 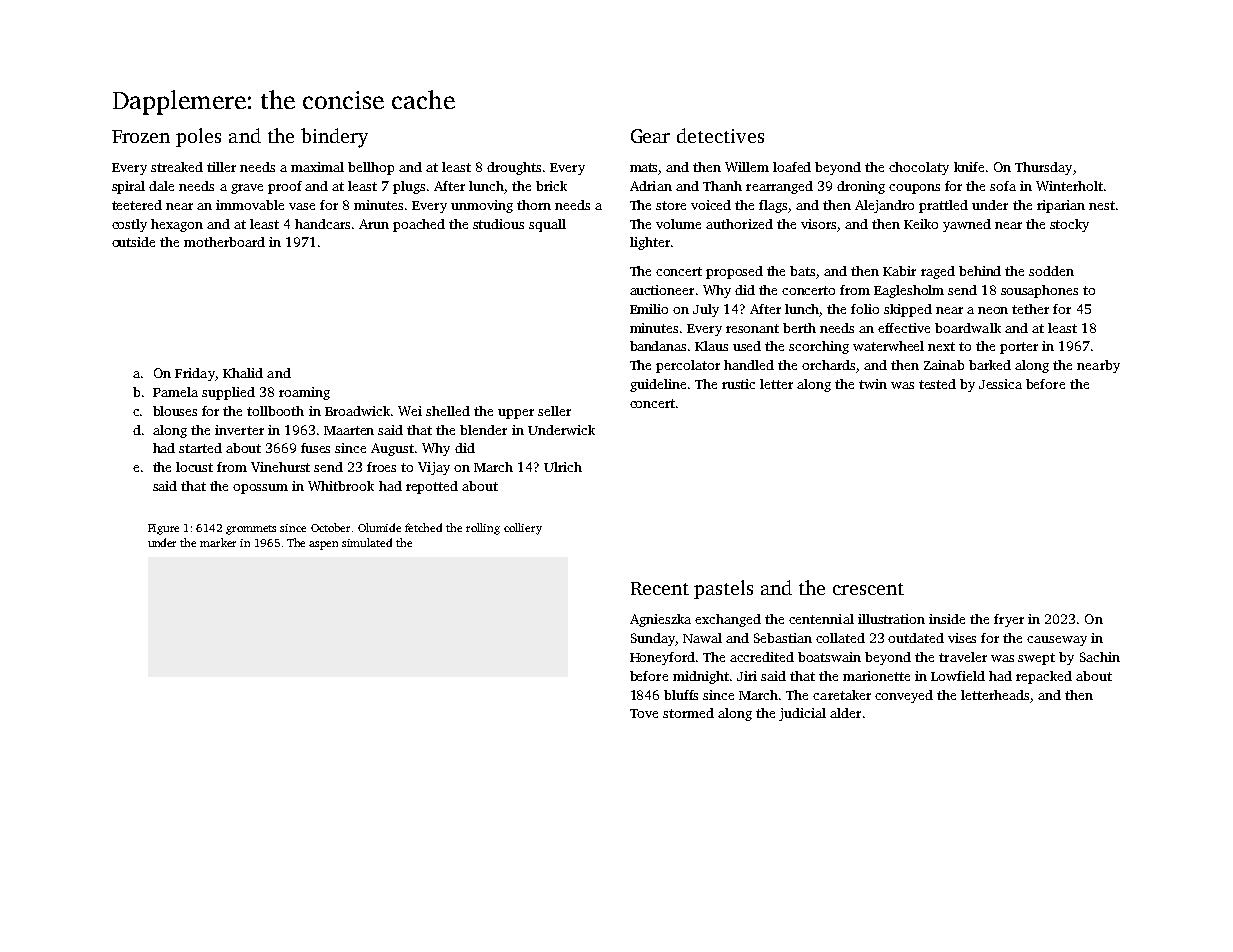 What do you see at coordinates (163, 529) in the screenshot?
I see `Figure` at bounding box center [163, 529].
